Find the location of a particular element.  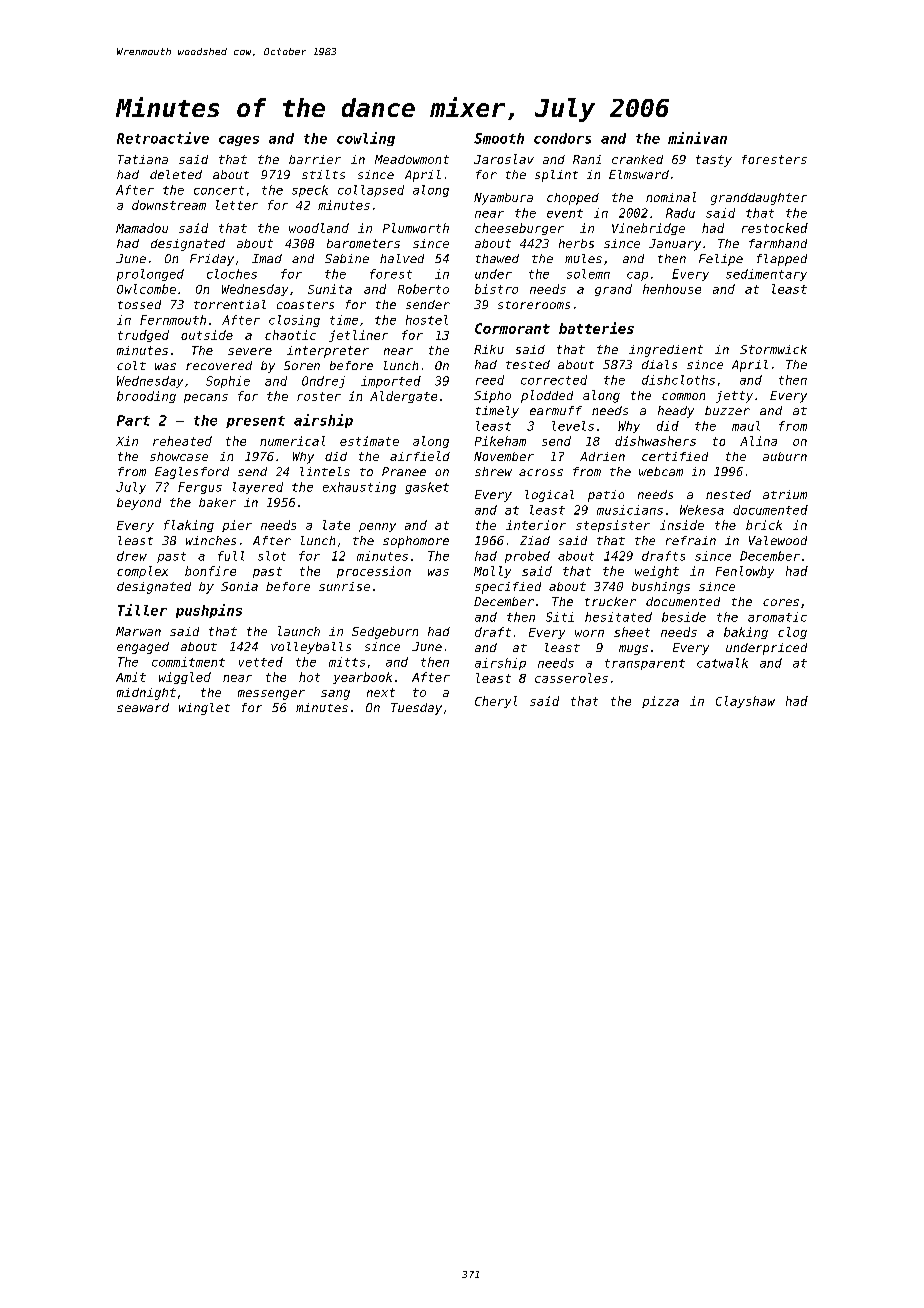

mules is located at coordinates (583, 258).
